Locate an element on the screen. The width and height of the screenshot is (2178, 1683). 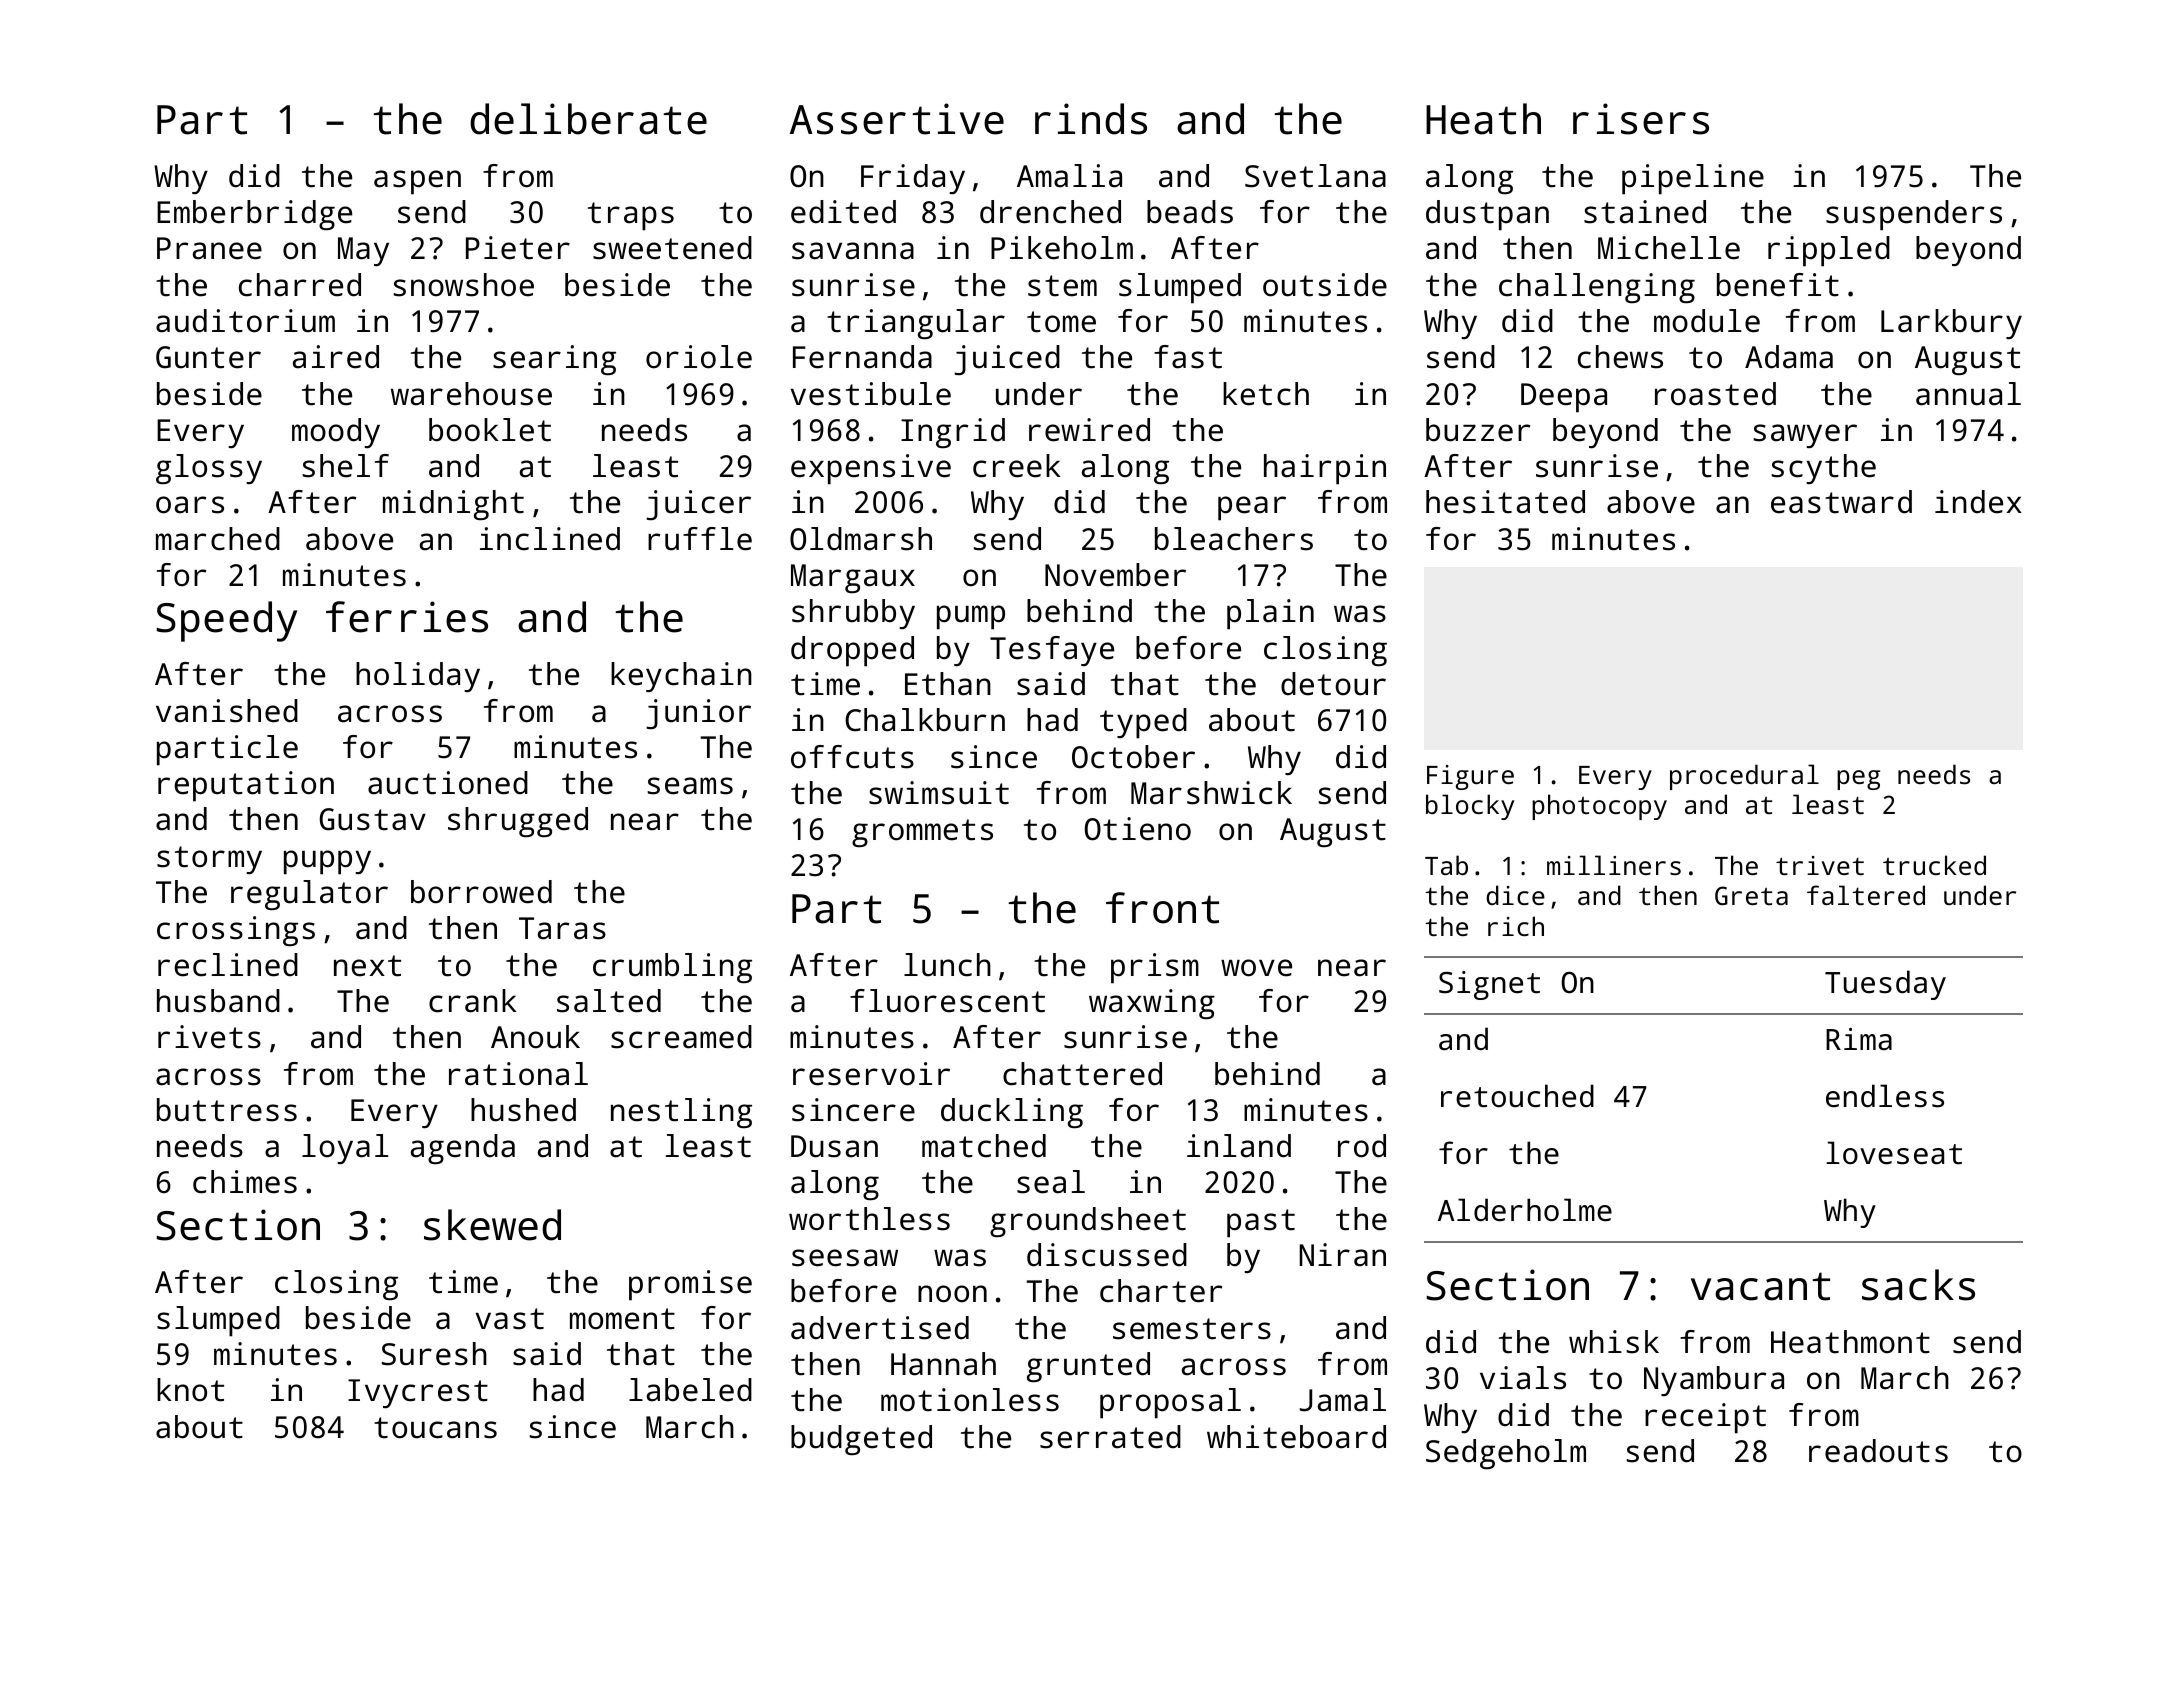
Emberbridge is located at coordinates (254, 215).
